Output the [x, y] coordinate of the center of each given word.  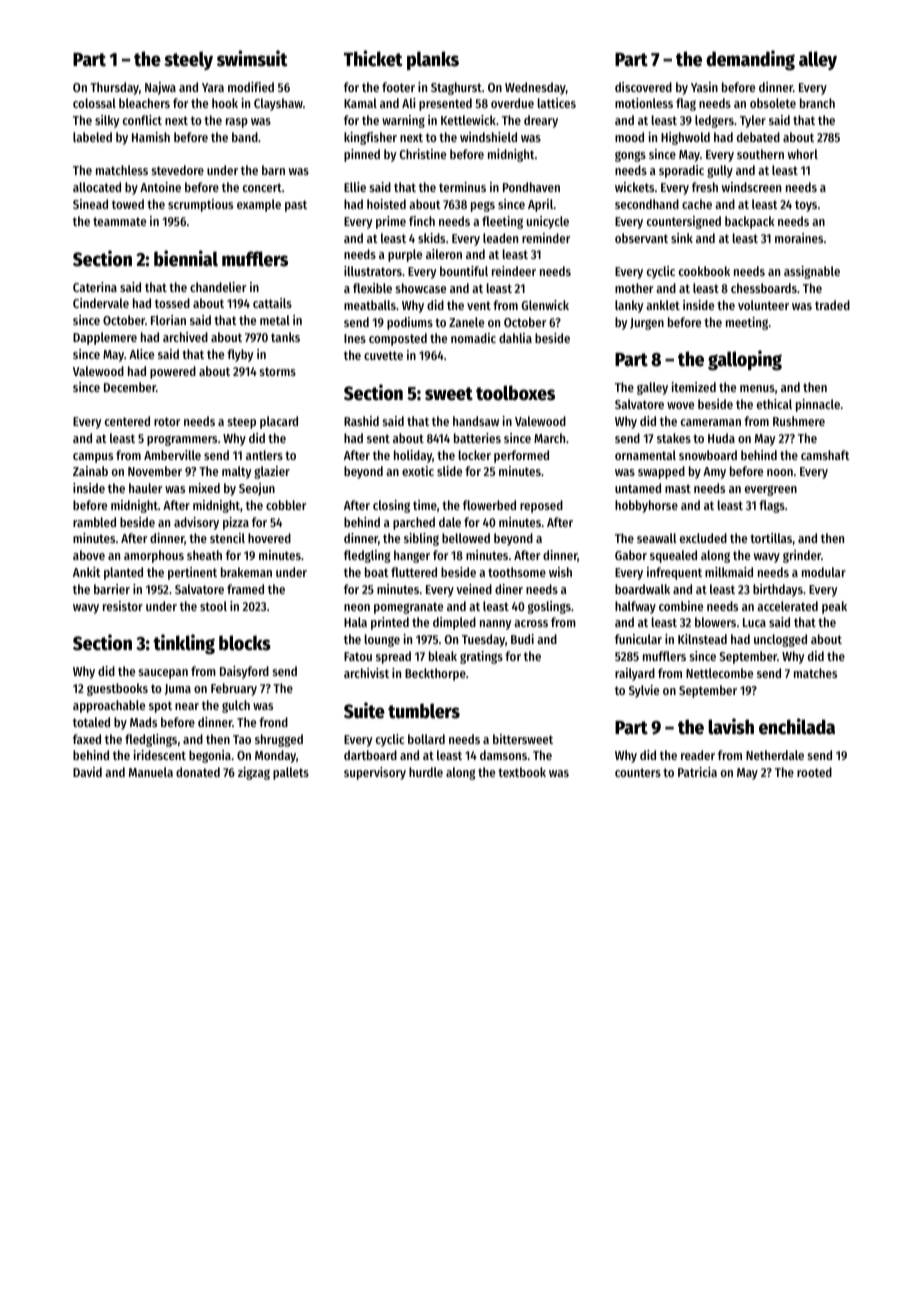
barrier [112, 589]
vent [479, 305]
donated [198, 772]
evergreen [771, 490]
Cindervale [101, 303]
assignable [812, 272]
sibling [421, 539]
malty [236, 472]
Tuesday [483, 640]
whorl [803, 154]
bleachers [144, 103]
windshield [488, 137]
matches [815, 673]
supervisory [375, 773]
